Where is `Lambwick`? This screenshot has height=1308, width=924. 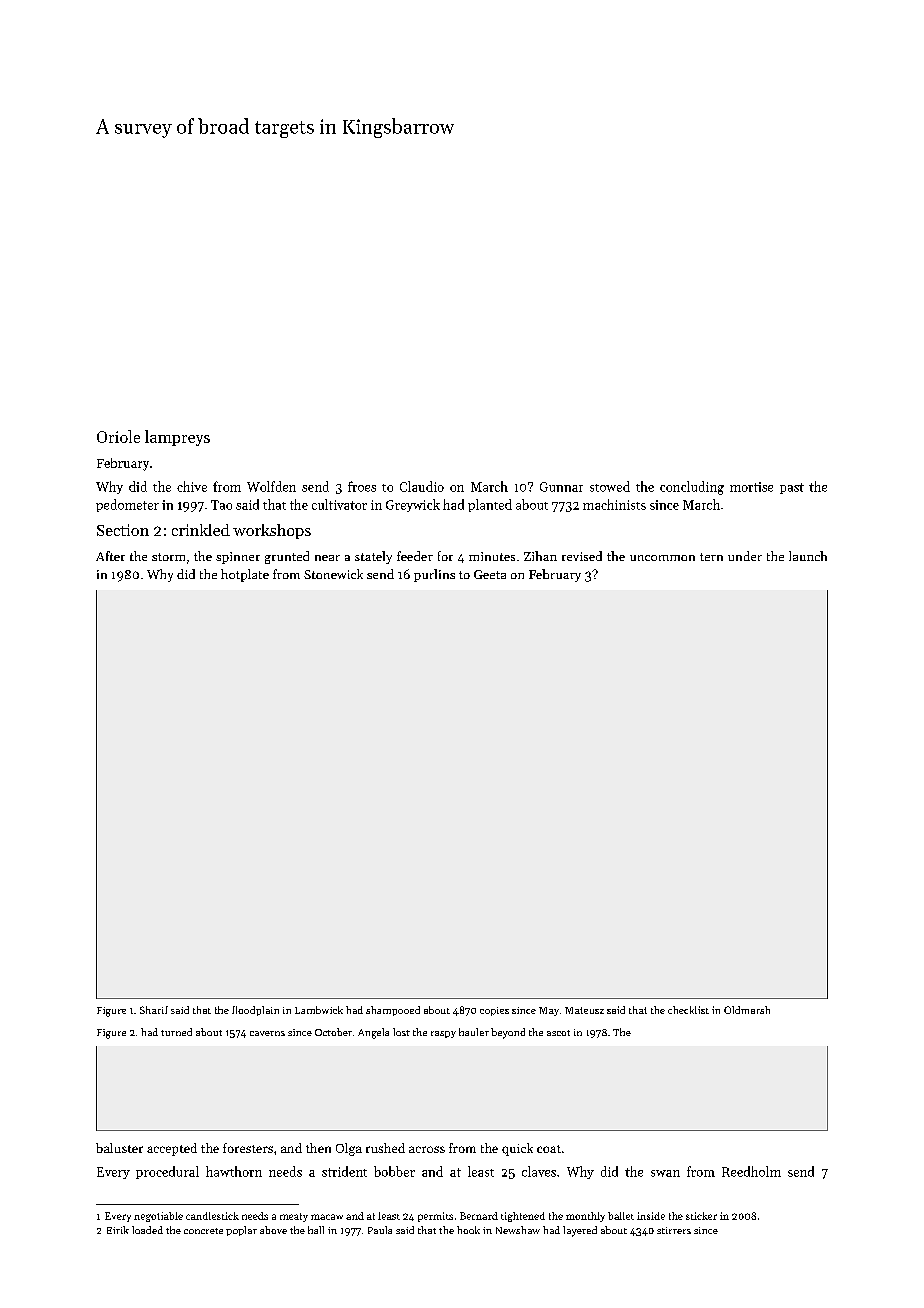
Lambwick is located at coordinates (319, 1010).
